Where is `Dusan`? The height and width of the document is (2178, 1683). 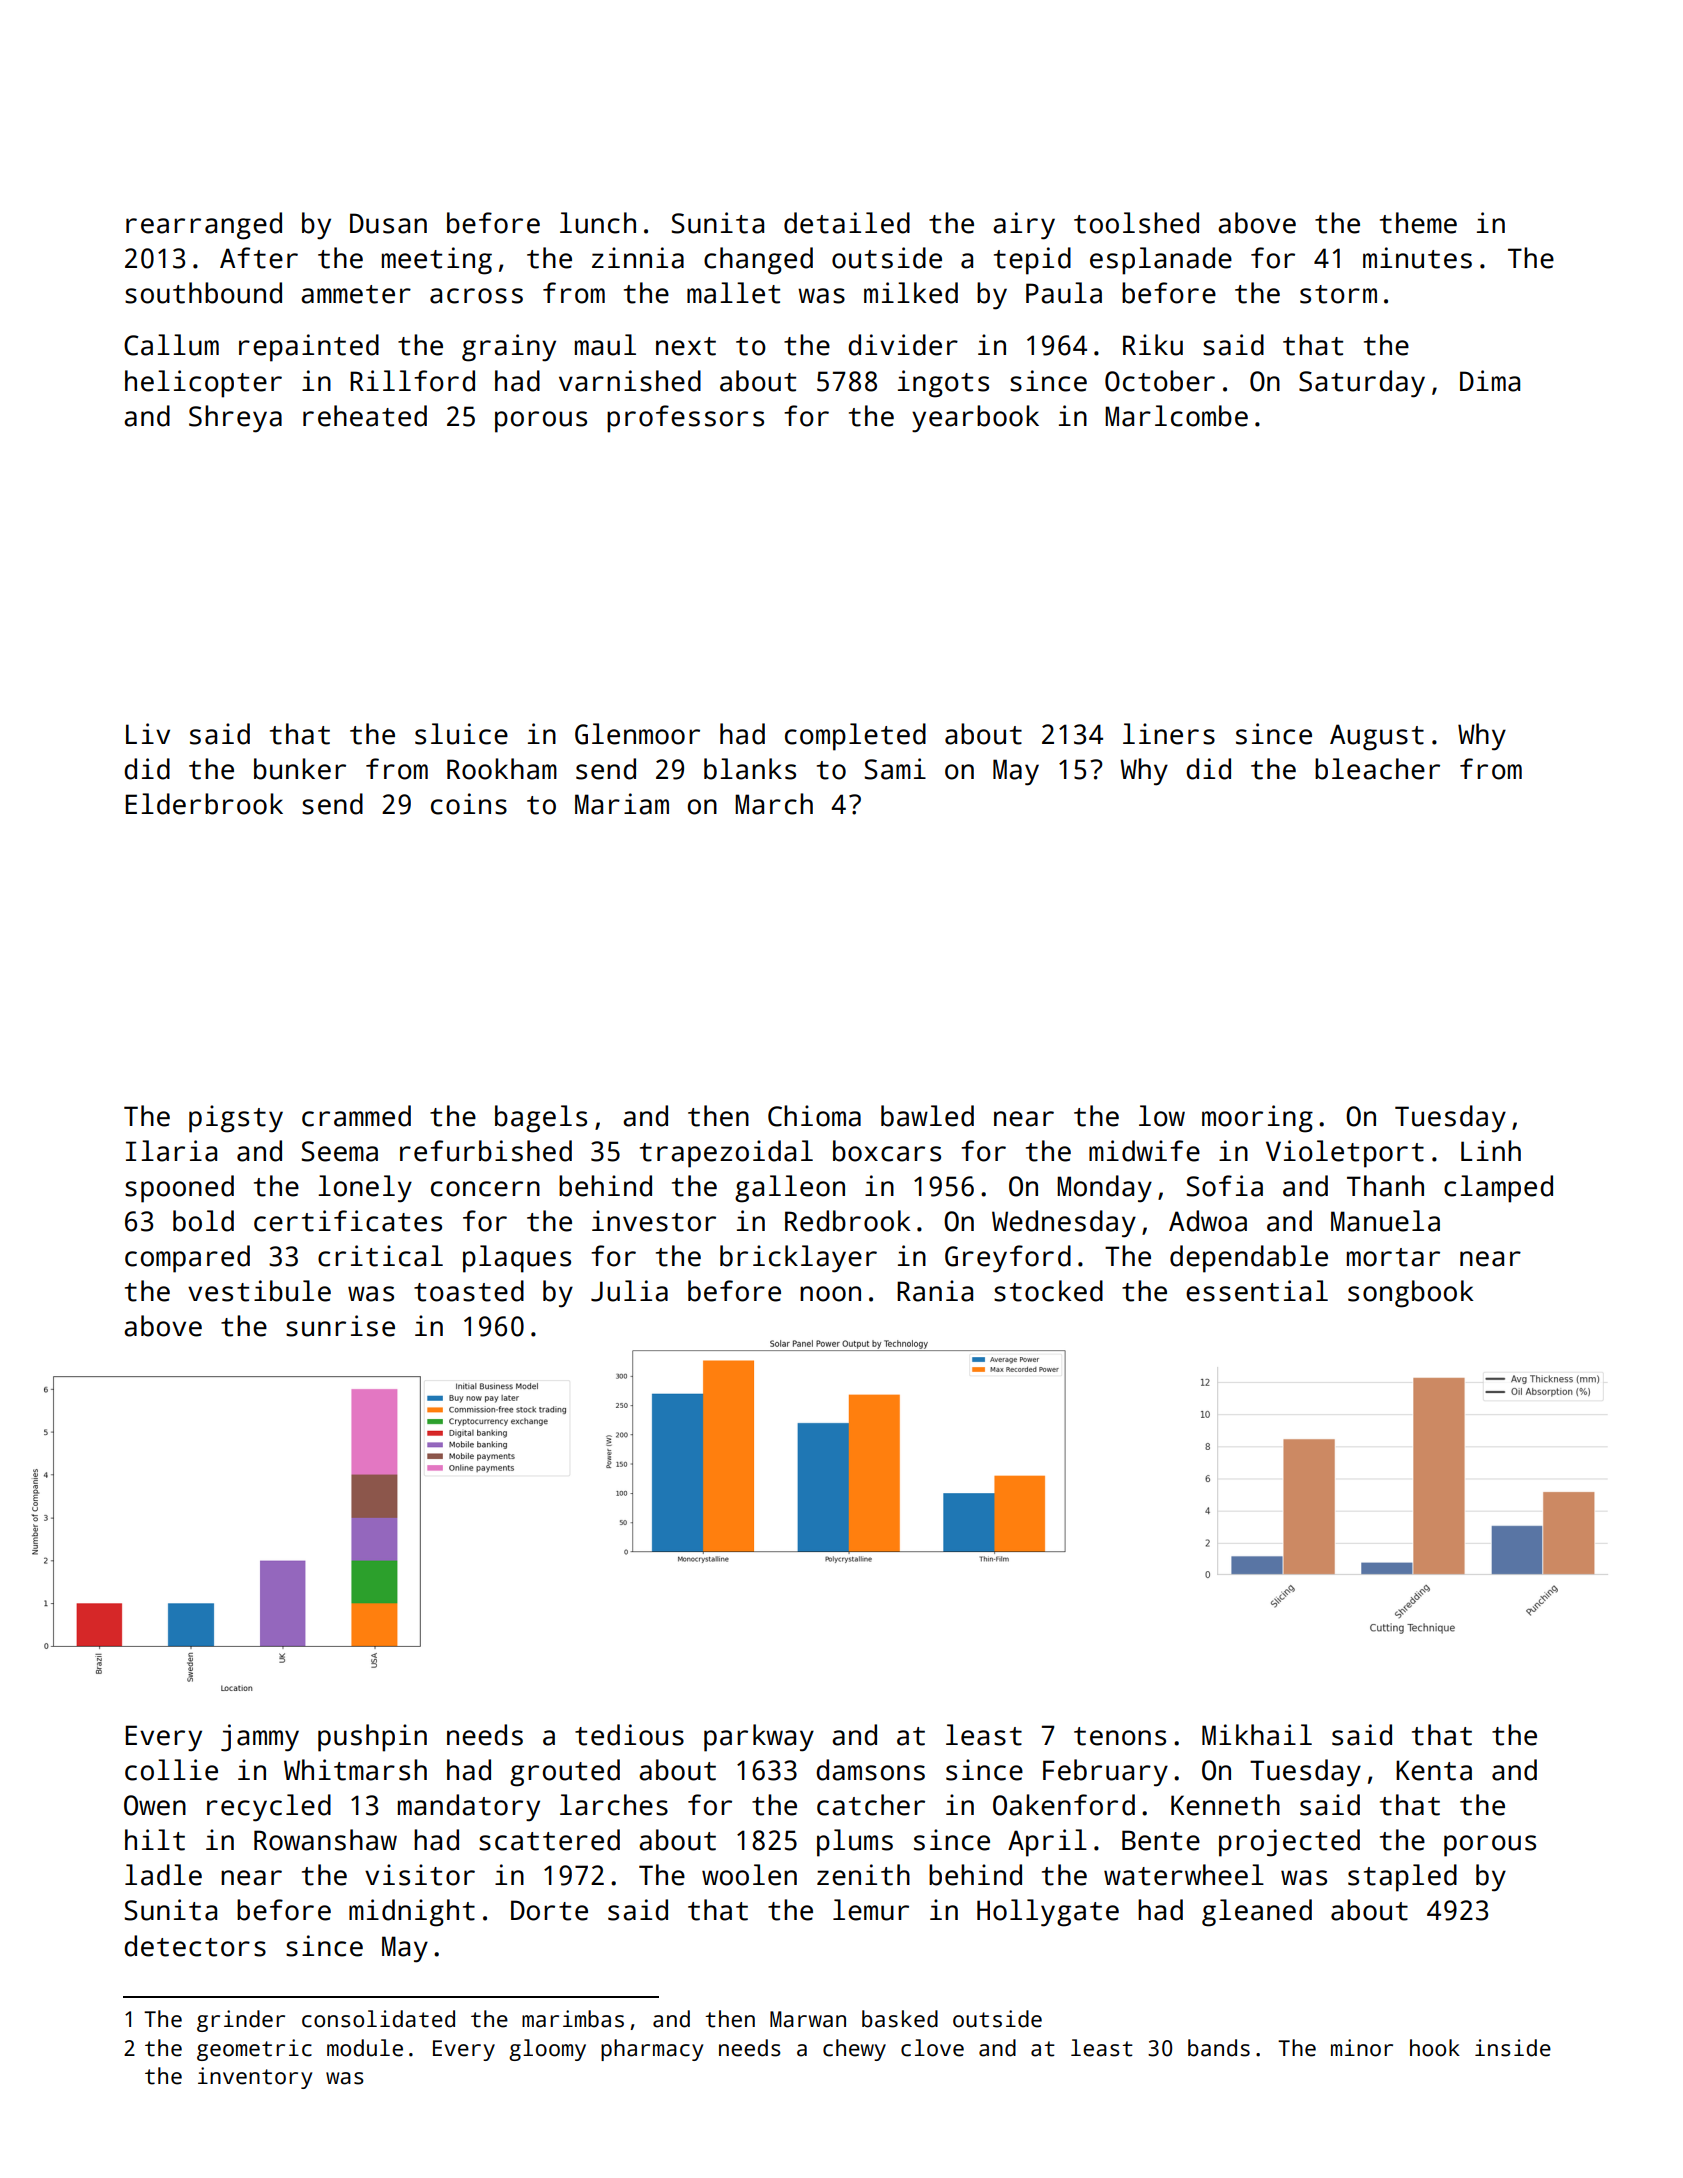 Dusan is located at coordinates (388, 223).
